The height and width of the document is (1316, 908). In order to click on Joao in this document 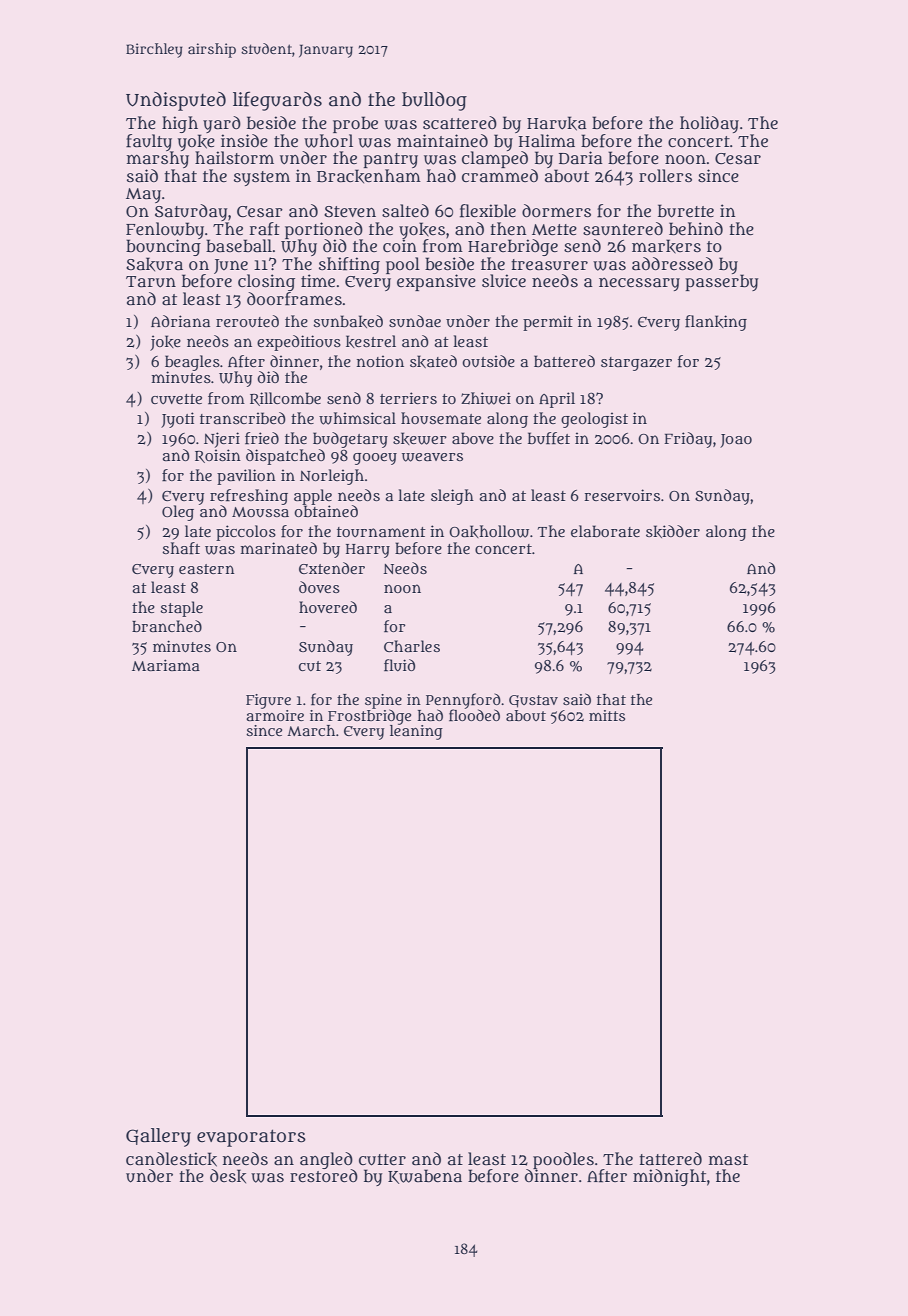, I will do `click(736, 441)`.
